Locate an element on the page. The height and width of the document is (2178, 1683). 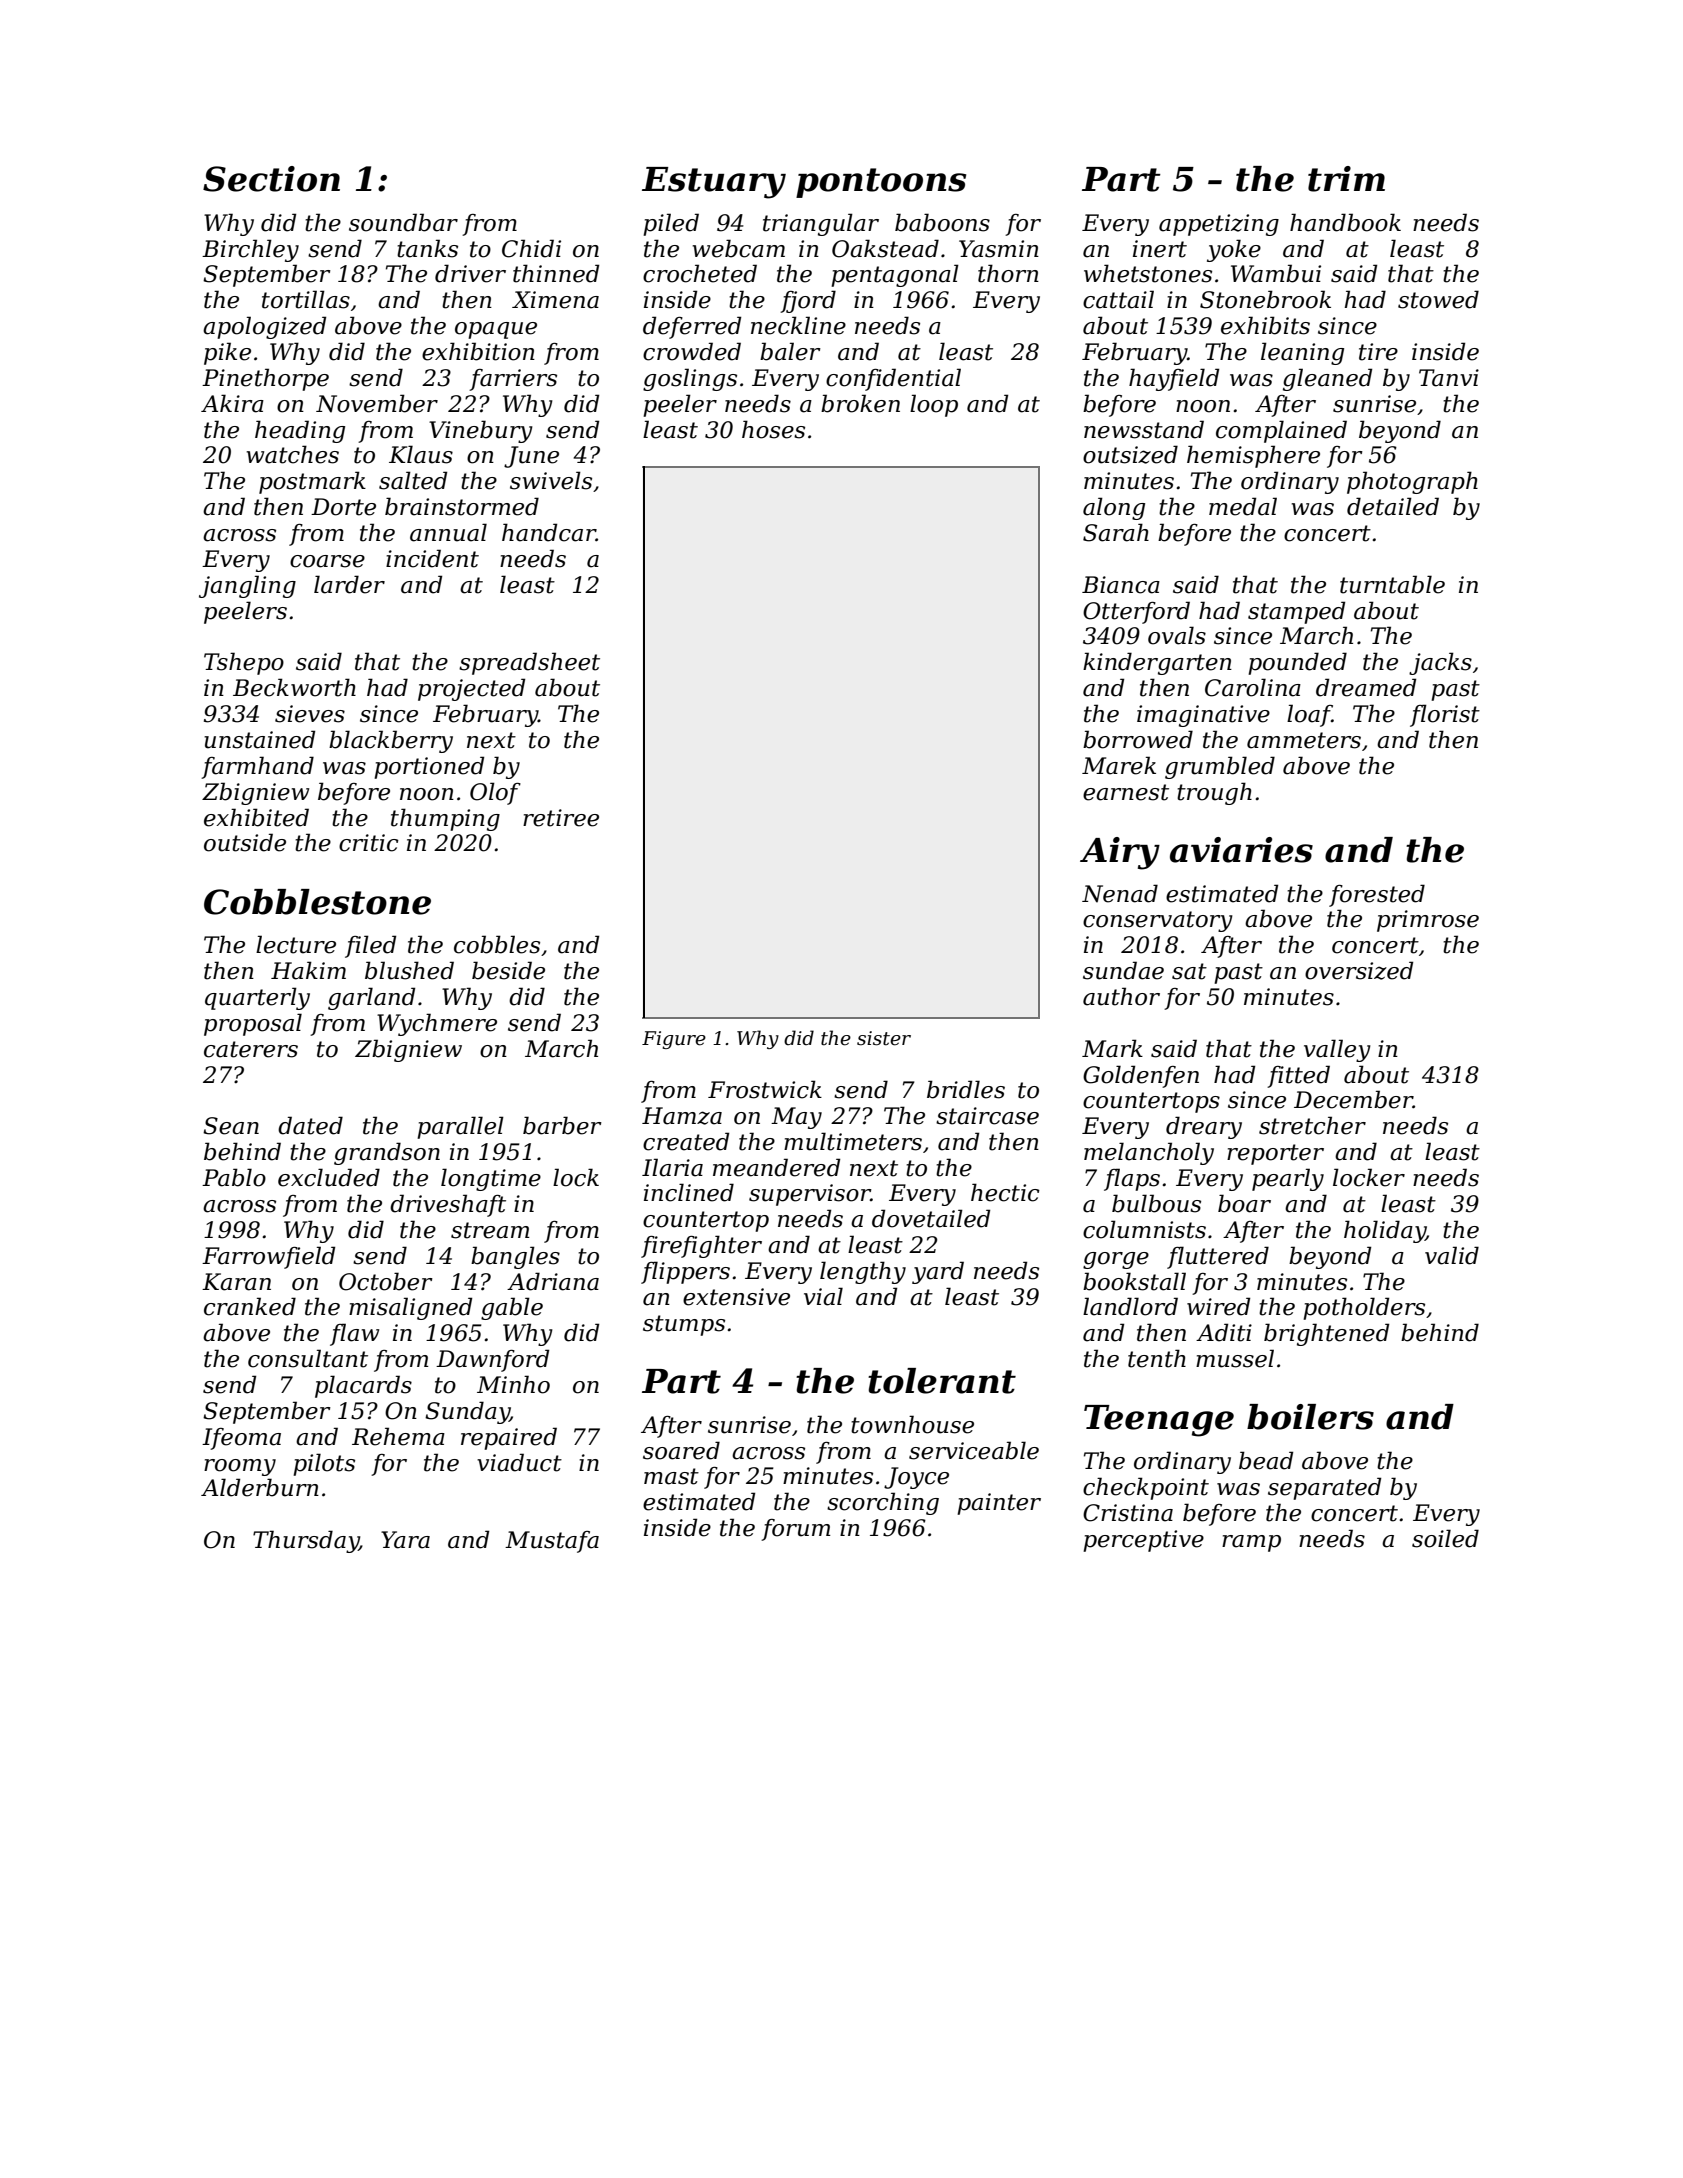
excluded is located at coordinates (329, 1177).
